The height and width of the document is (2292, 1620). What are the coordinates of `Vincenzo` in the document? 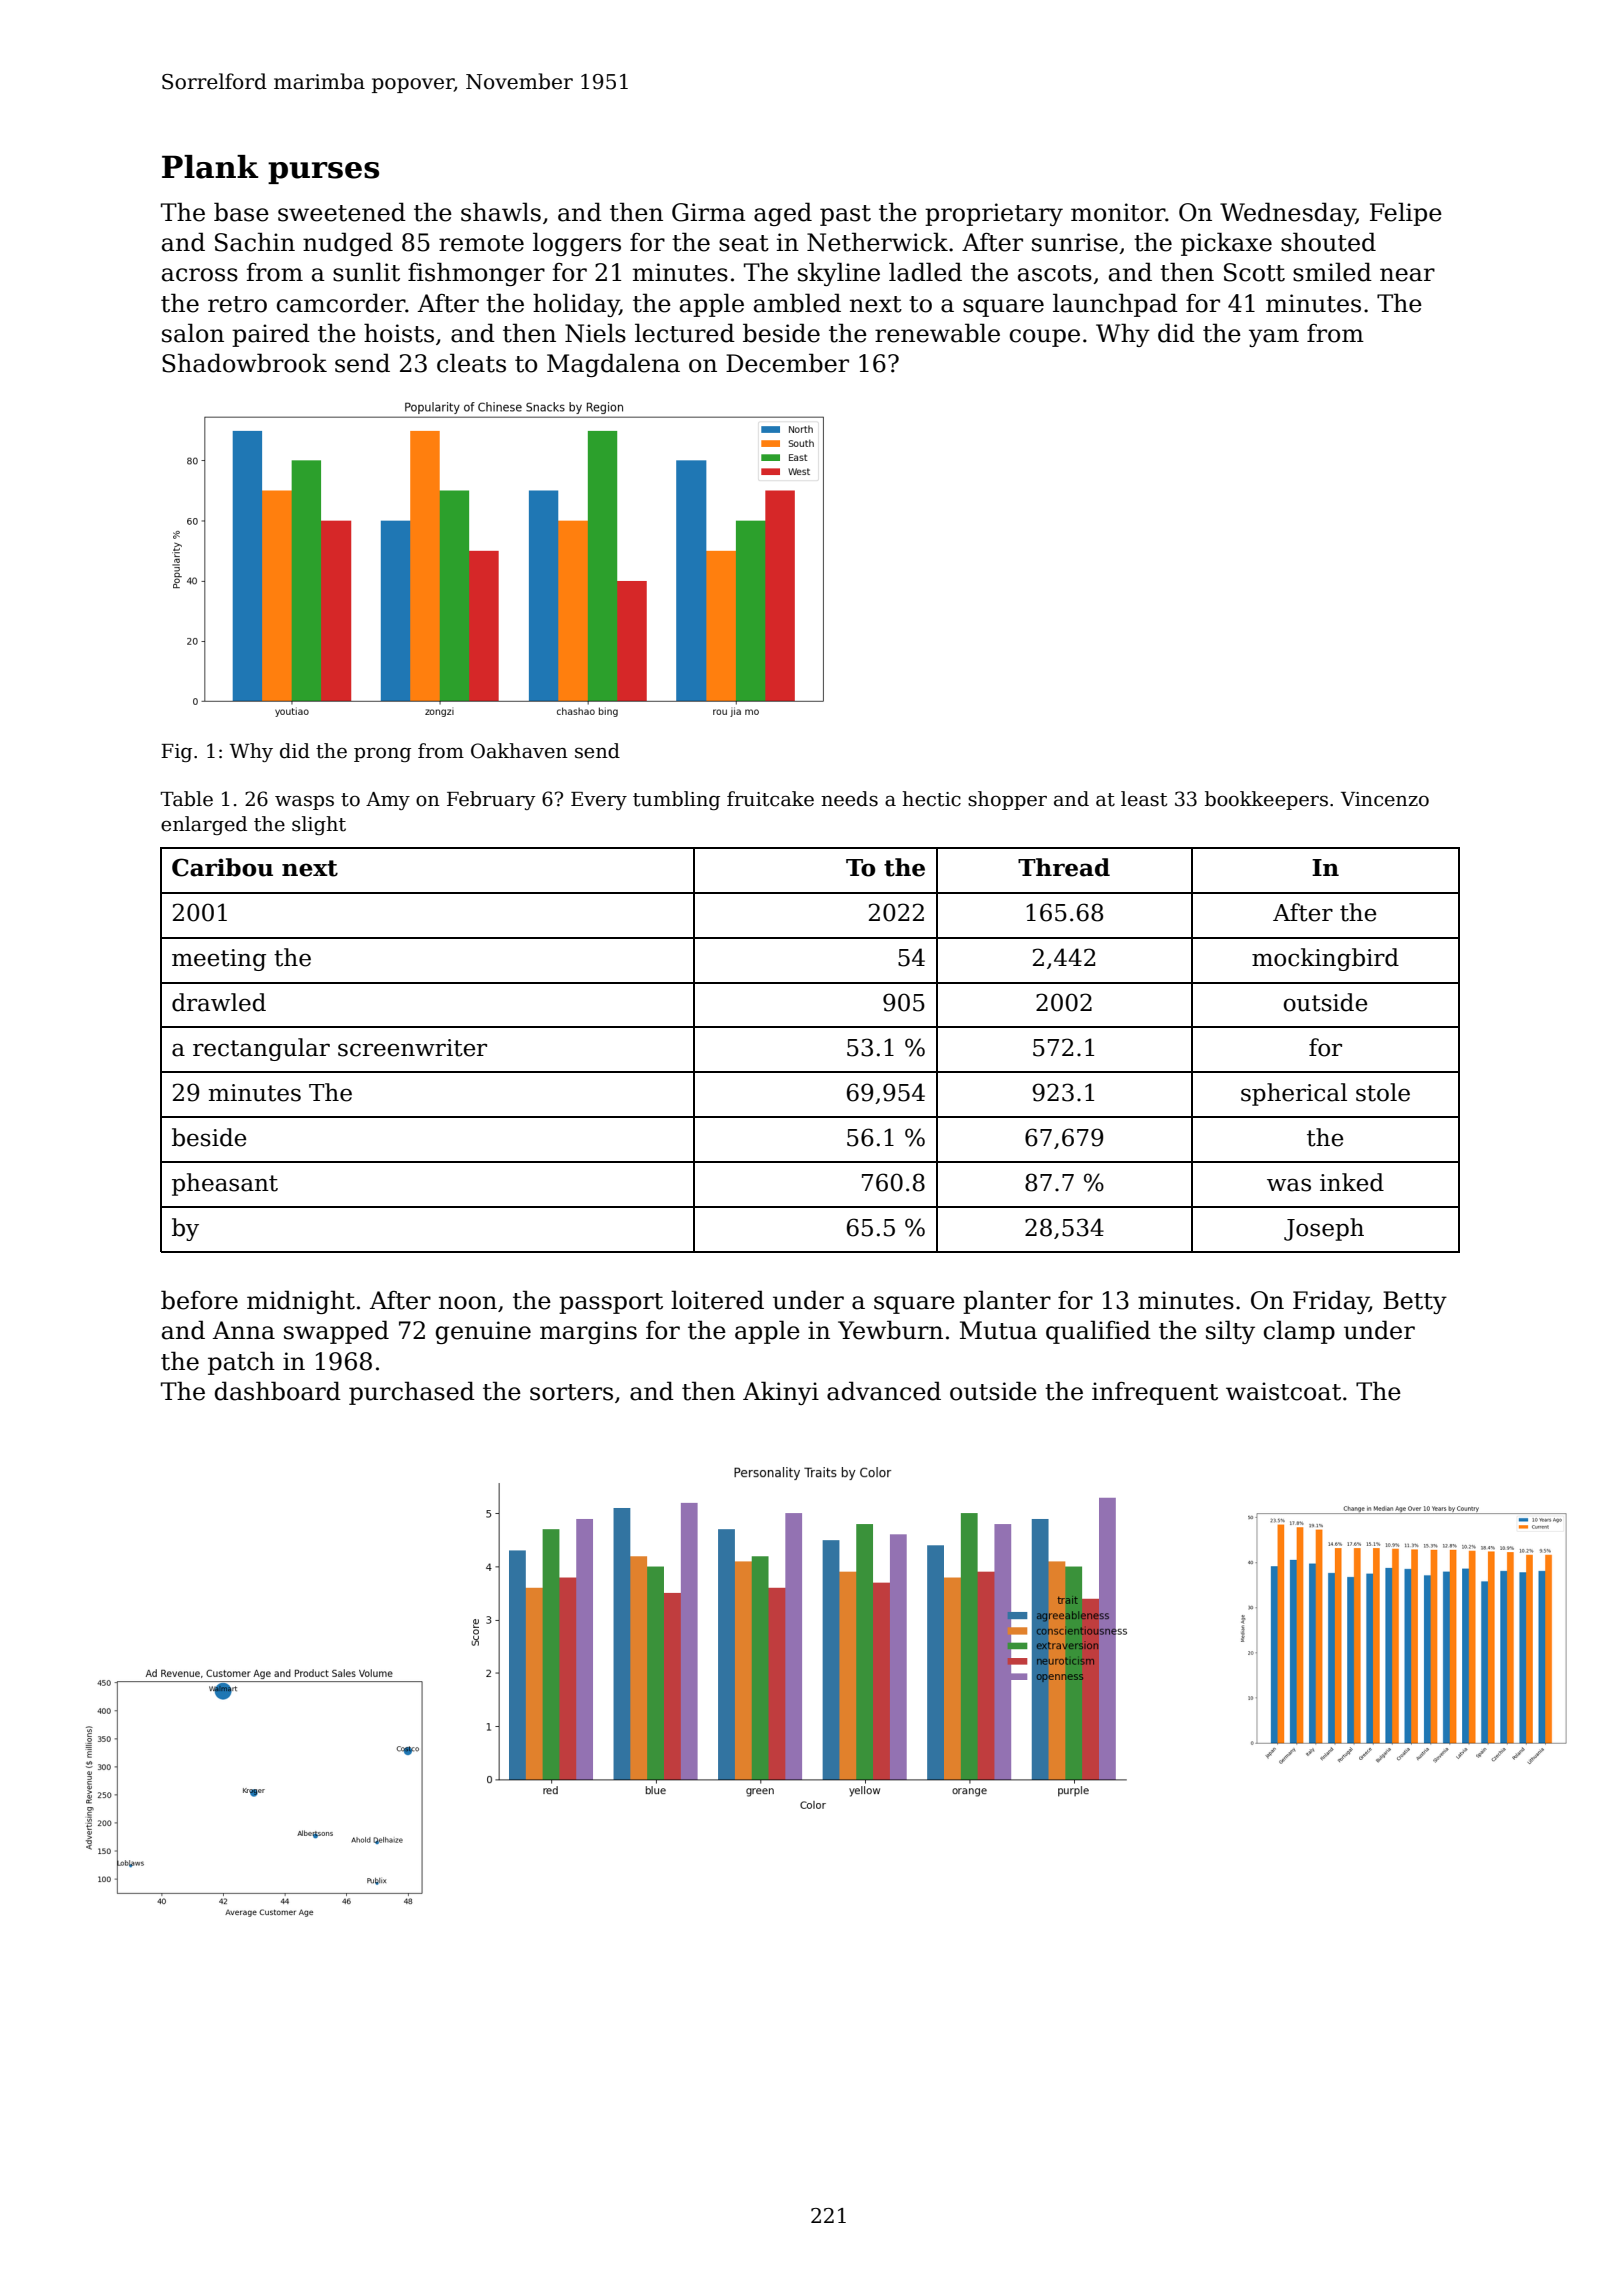 It's located at (1385, 799).
